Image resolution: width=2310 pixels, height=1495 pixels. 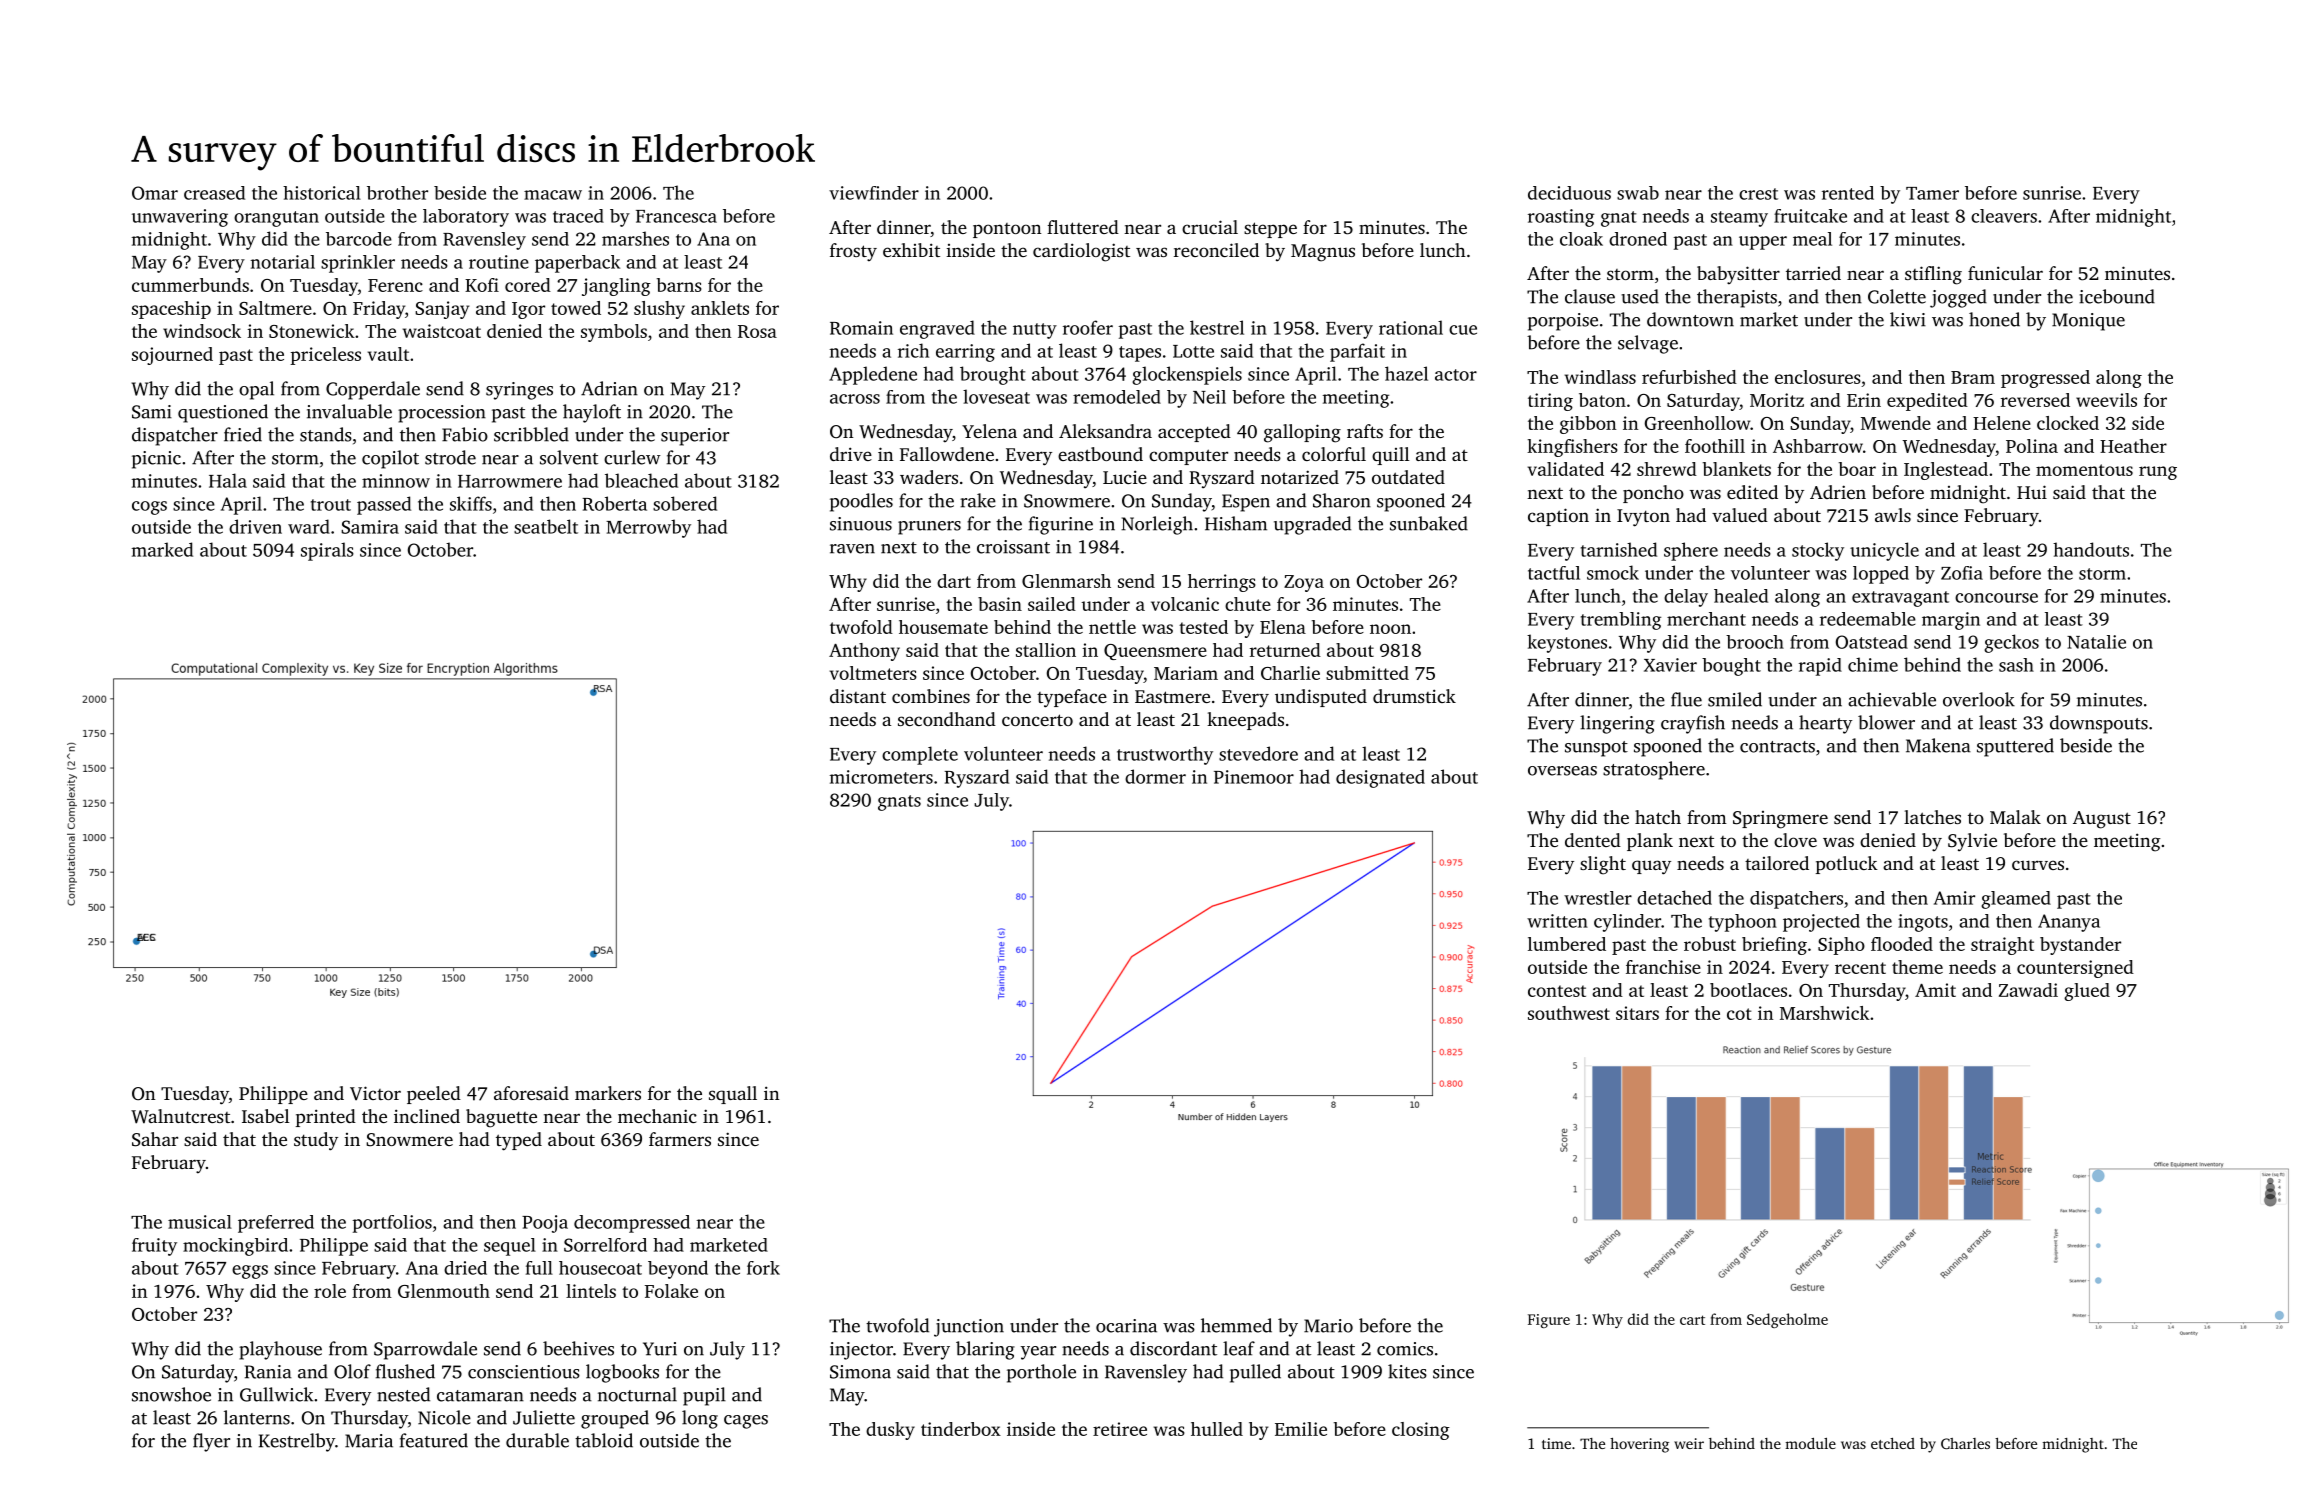 What do you see at coordinates (322, 193) in the screenshot?
I see `historical` at bounding box center [322, 193].
